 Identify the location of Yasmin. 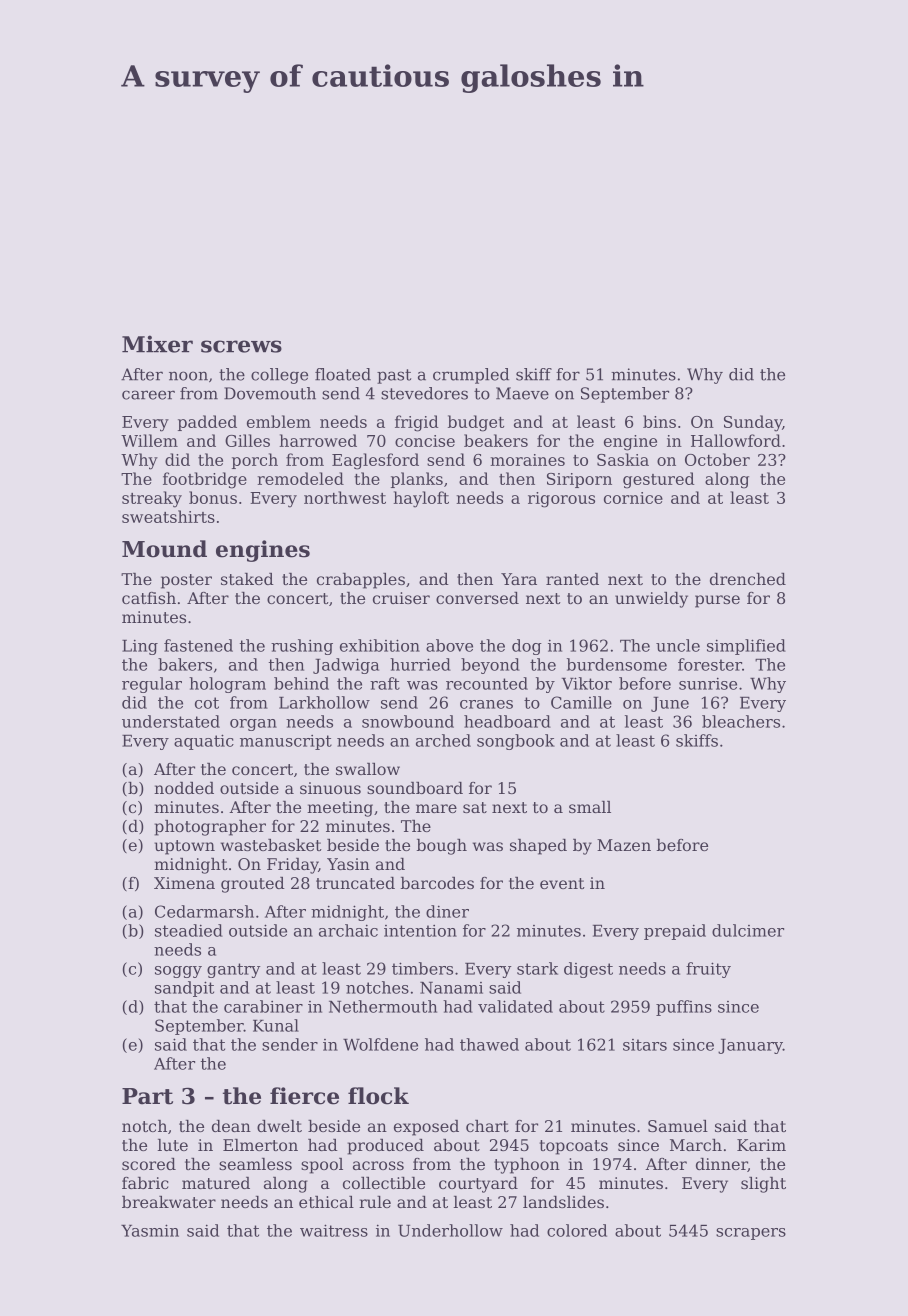
(150, 1230).
